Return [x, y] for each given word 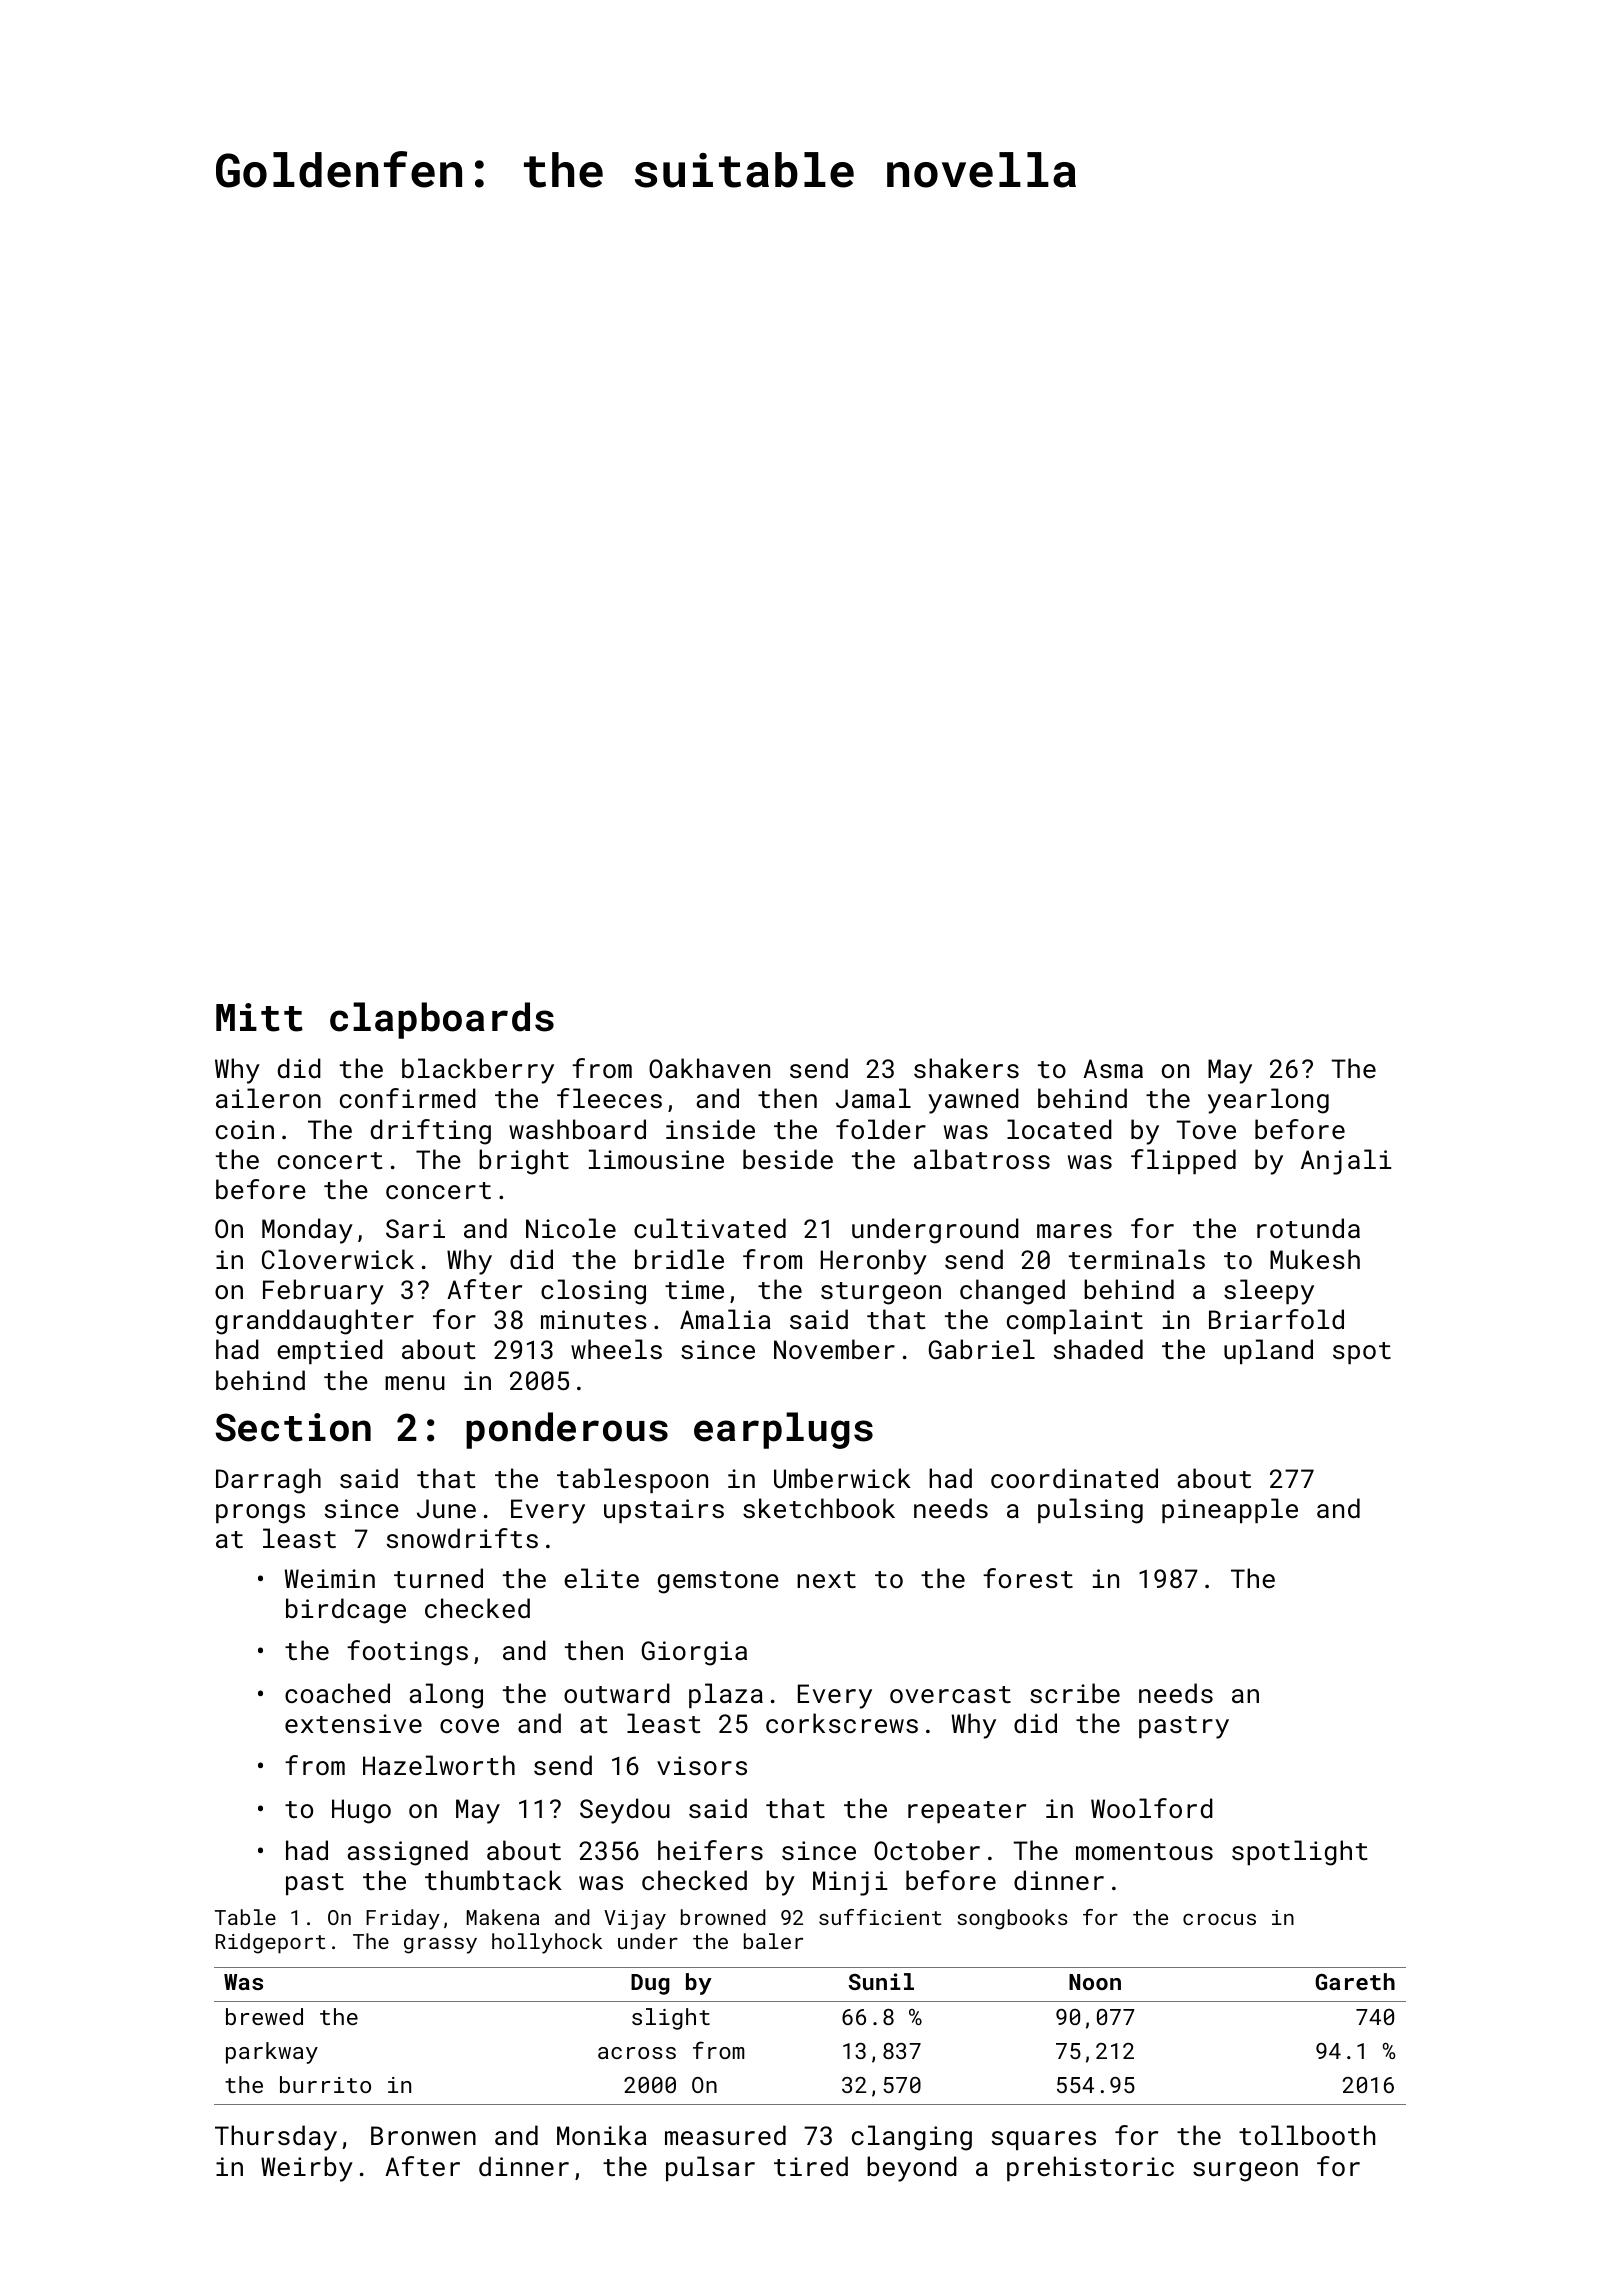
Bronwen [423, 2135]
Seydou [625, 1811]
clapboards [442, 1020]
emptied [330, 1351]
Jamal [873, 1098]
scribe [1075, 1693]
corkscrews [842, 1723]
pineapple [1230, 1510]
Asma [1113, 1068]
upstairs [664, 1511]
